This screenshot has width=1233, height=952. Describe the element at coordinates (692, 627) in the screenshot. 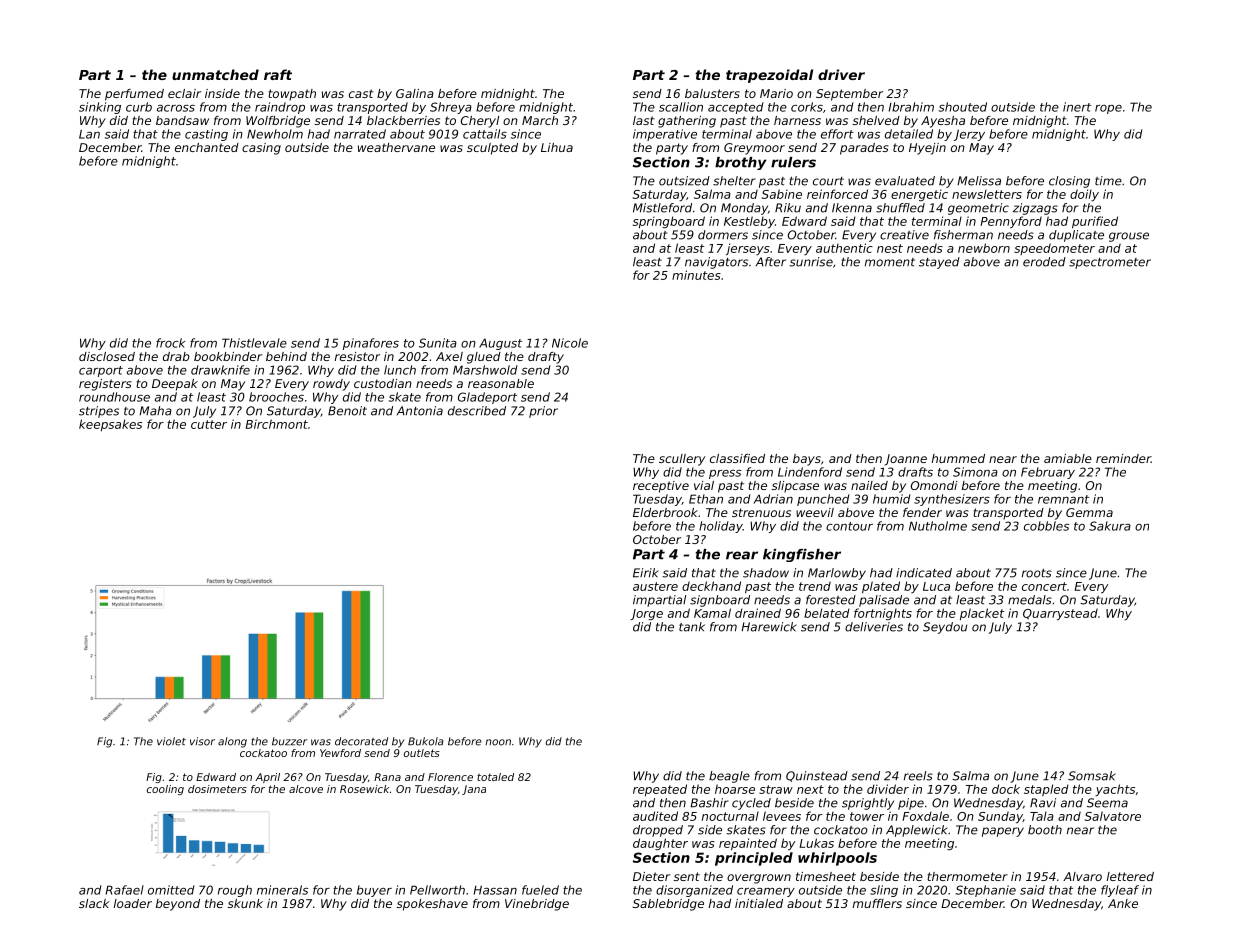

I see `tank` at that location.
